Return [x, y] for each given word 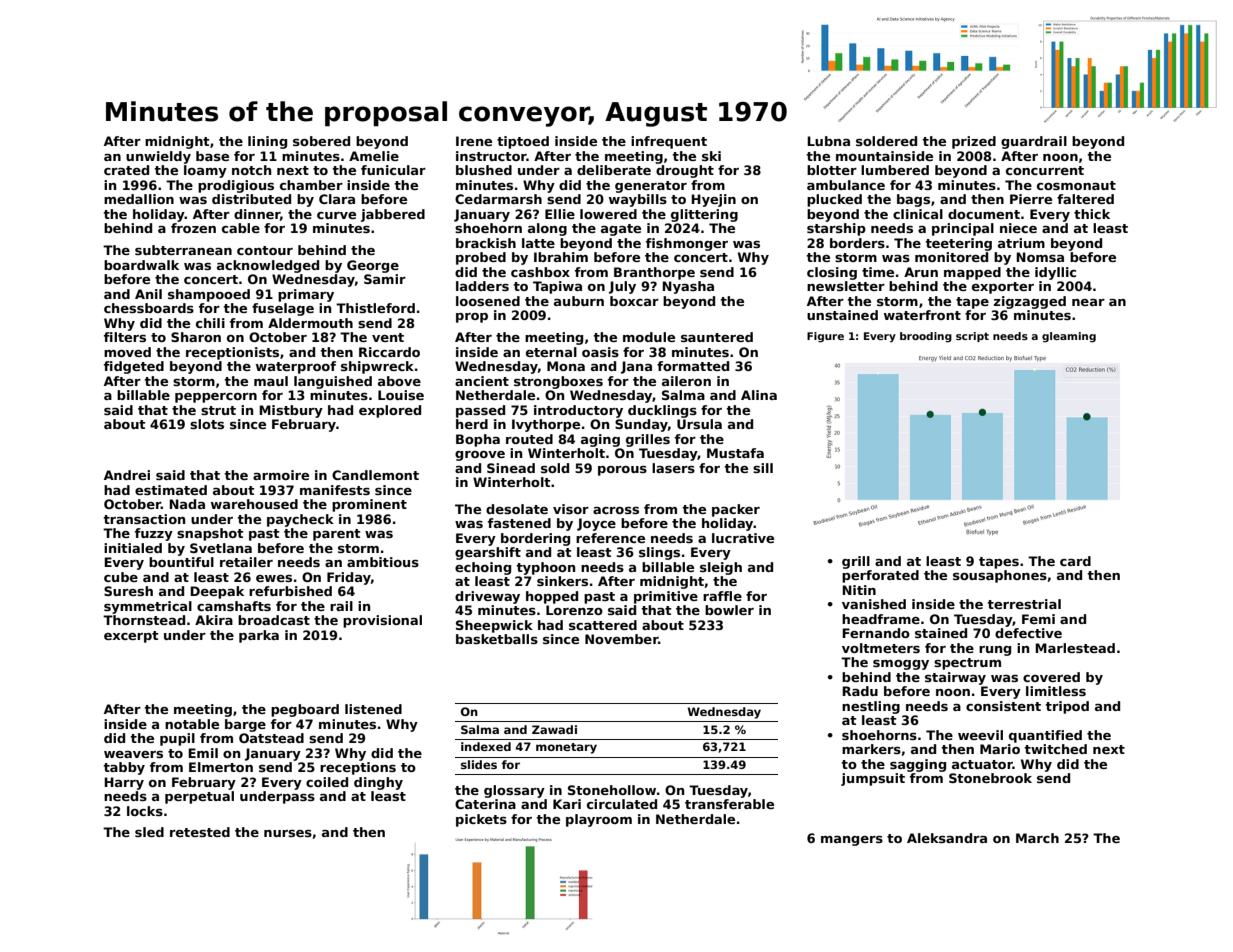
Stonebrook [990, 778]
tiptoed [523, 142]
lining [267, 142]
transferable [729, 804]
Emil [203, 753]
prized [974, 142]
